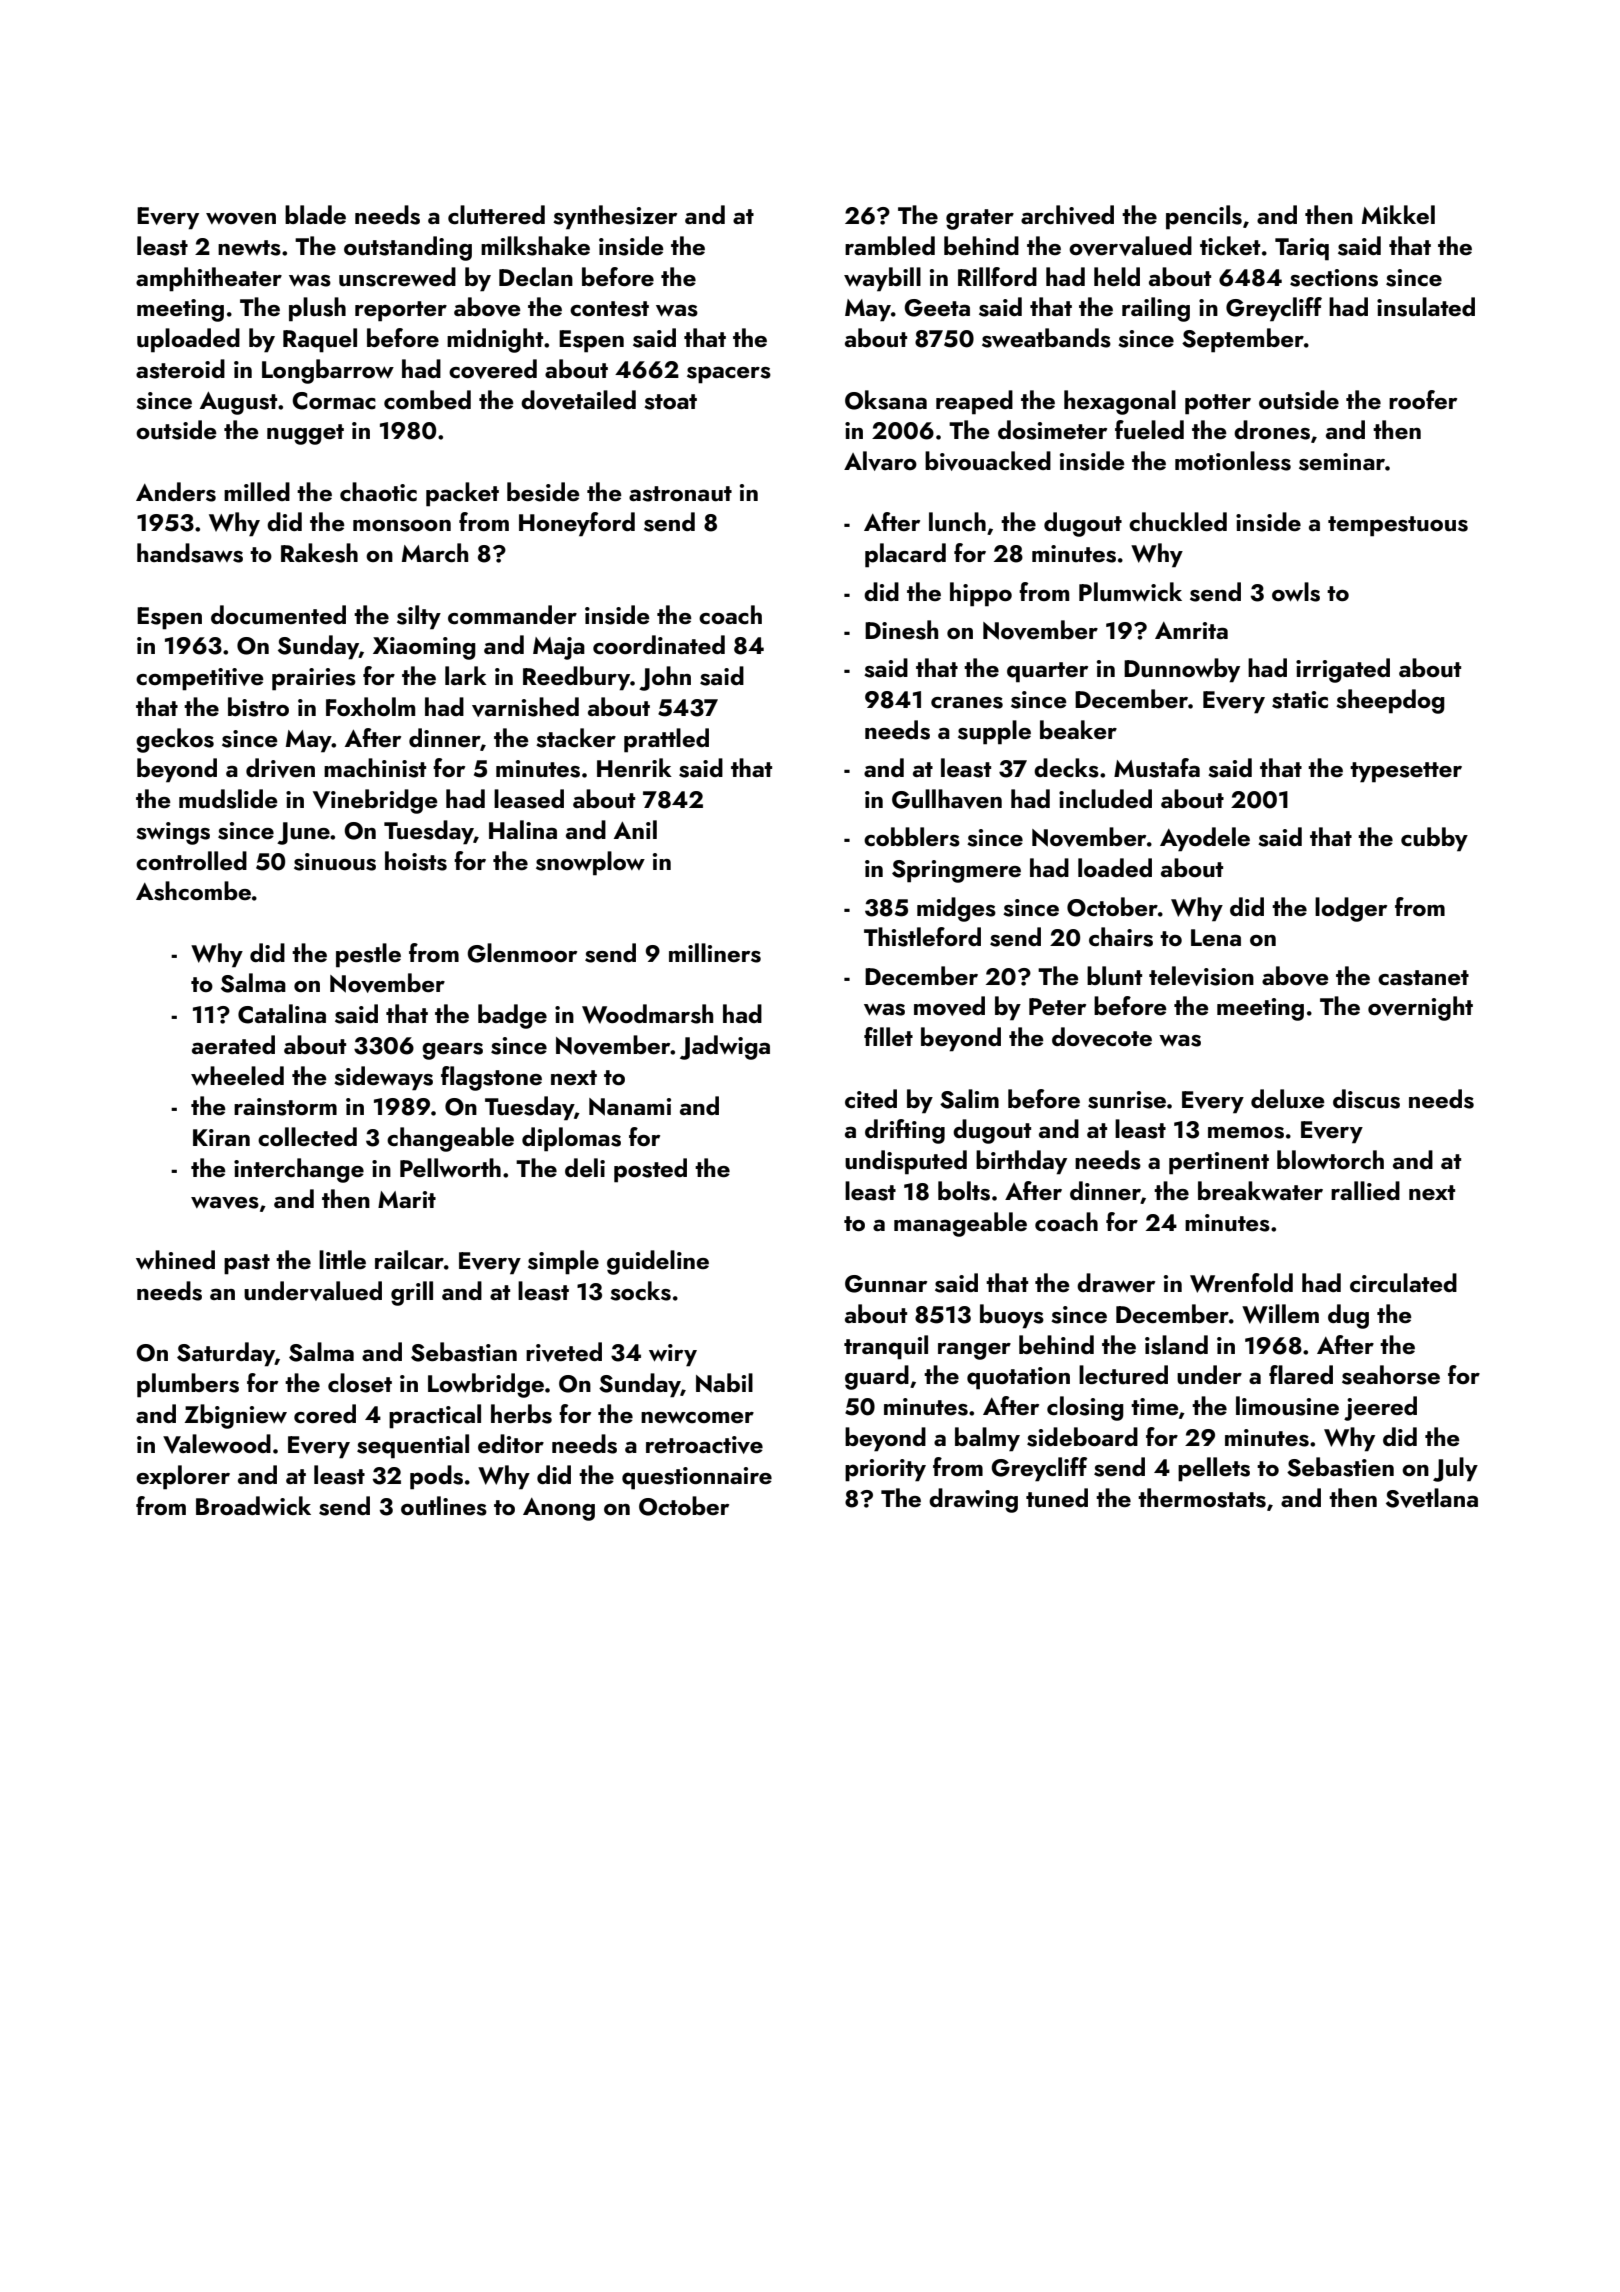 This screenshot has height=2292, width=1620. I want to click on Thistleford, so click(922, 937).
